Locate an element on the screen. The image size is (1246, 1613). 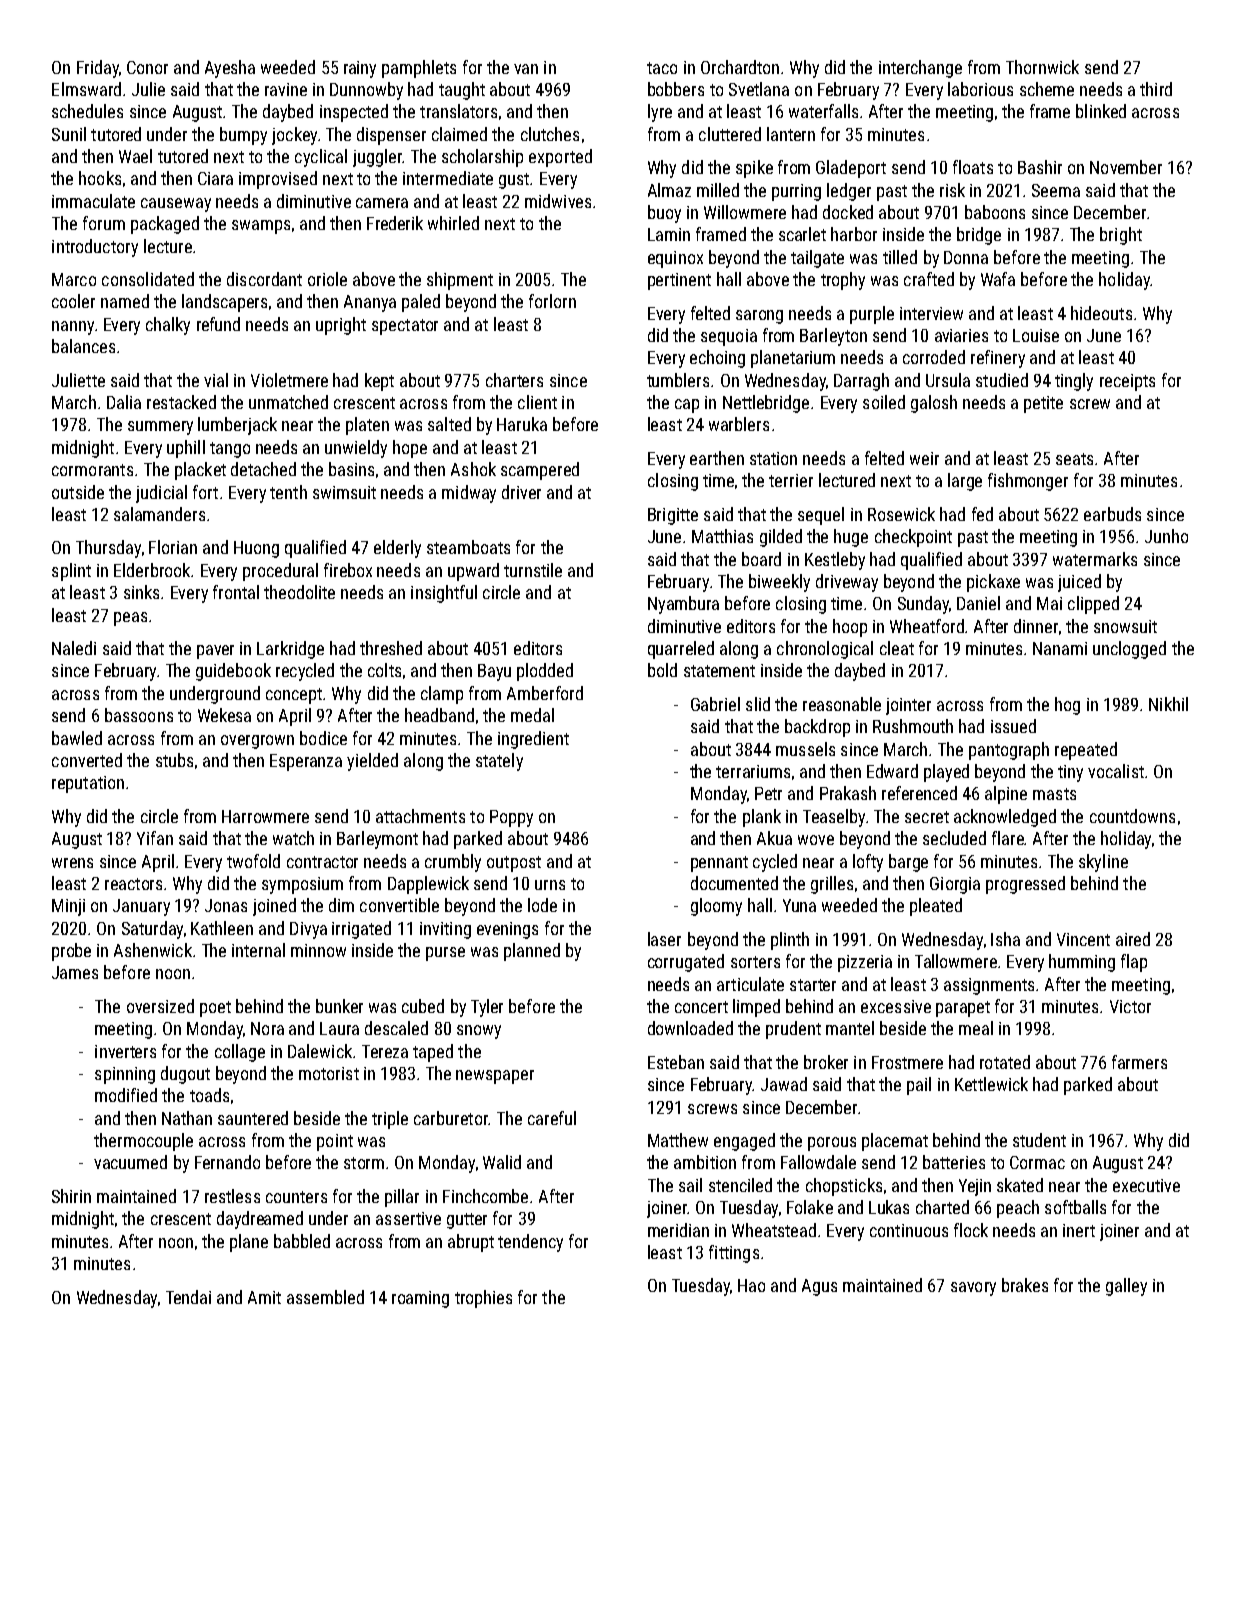
jointer is located at coordinates (908, 706).
